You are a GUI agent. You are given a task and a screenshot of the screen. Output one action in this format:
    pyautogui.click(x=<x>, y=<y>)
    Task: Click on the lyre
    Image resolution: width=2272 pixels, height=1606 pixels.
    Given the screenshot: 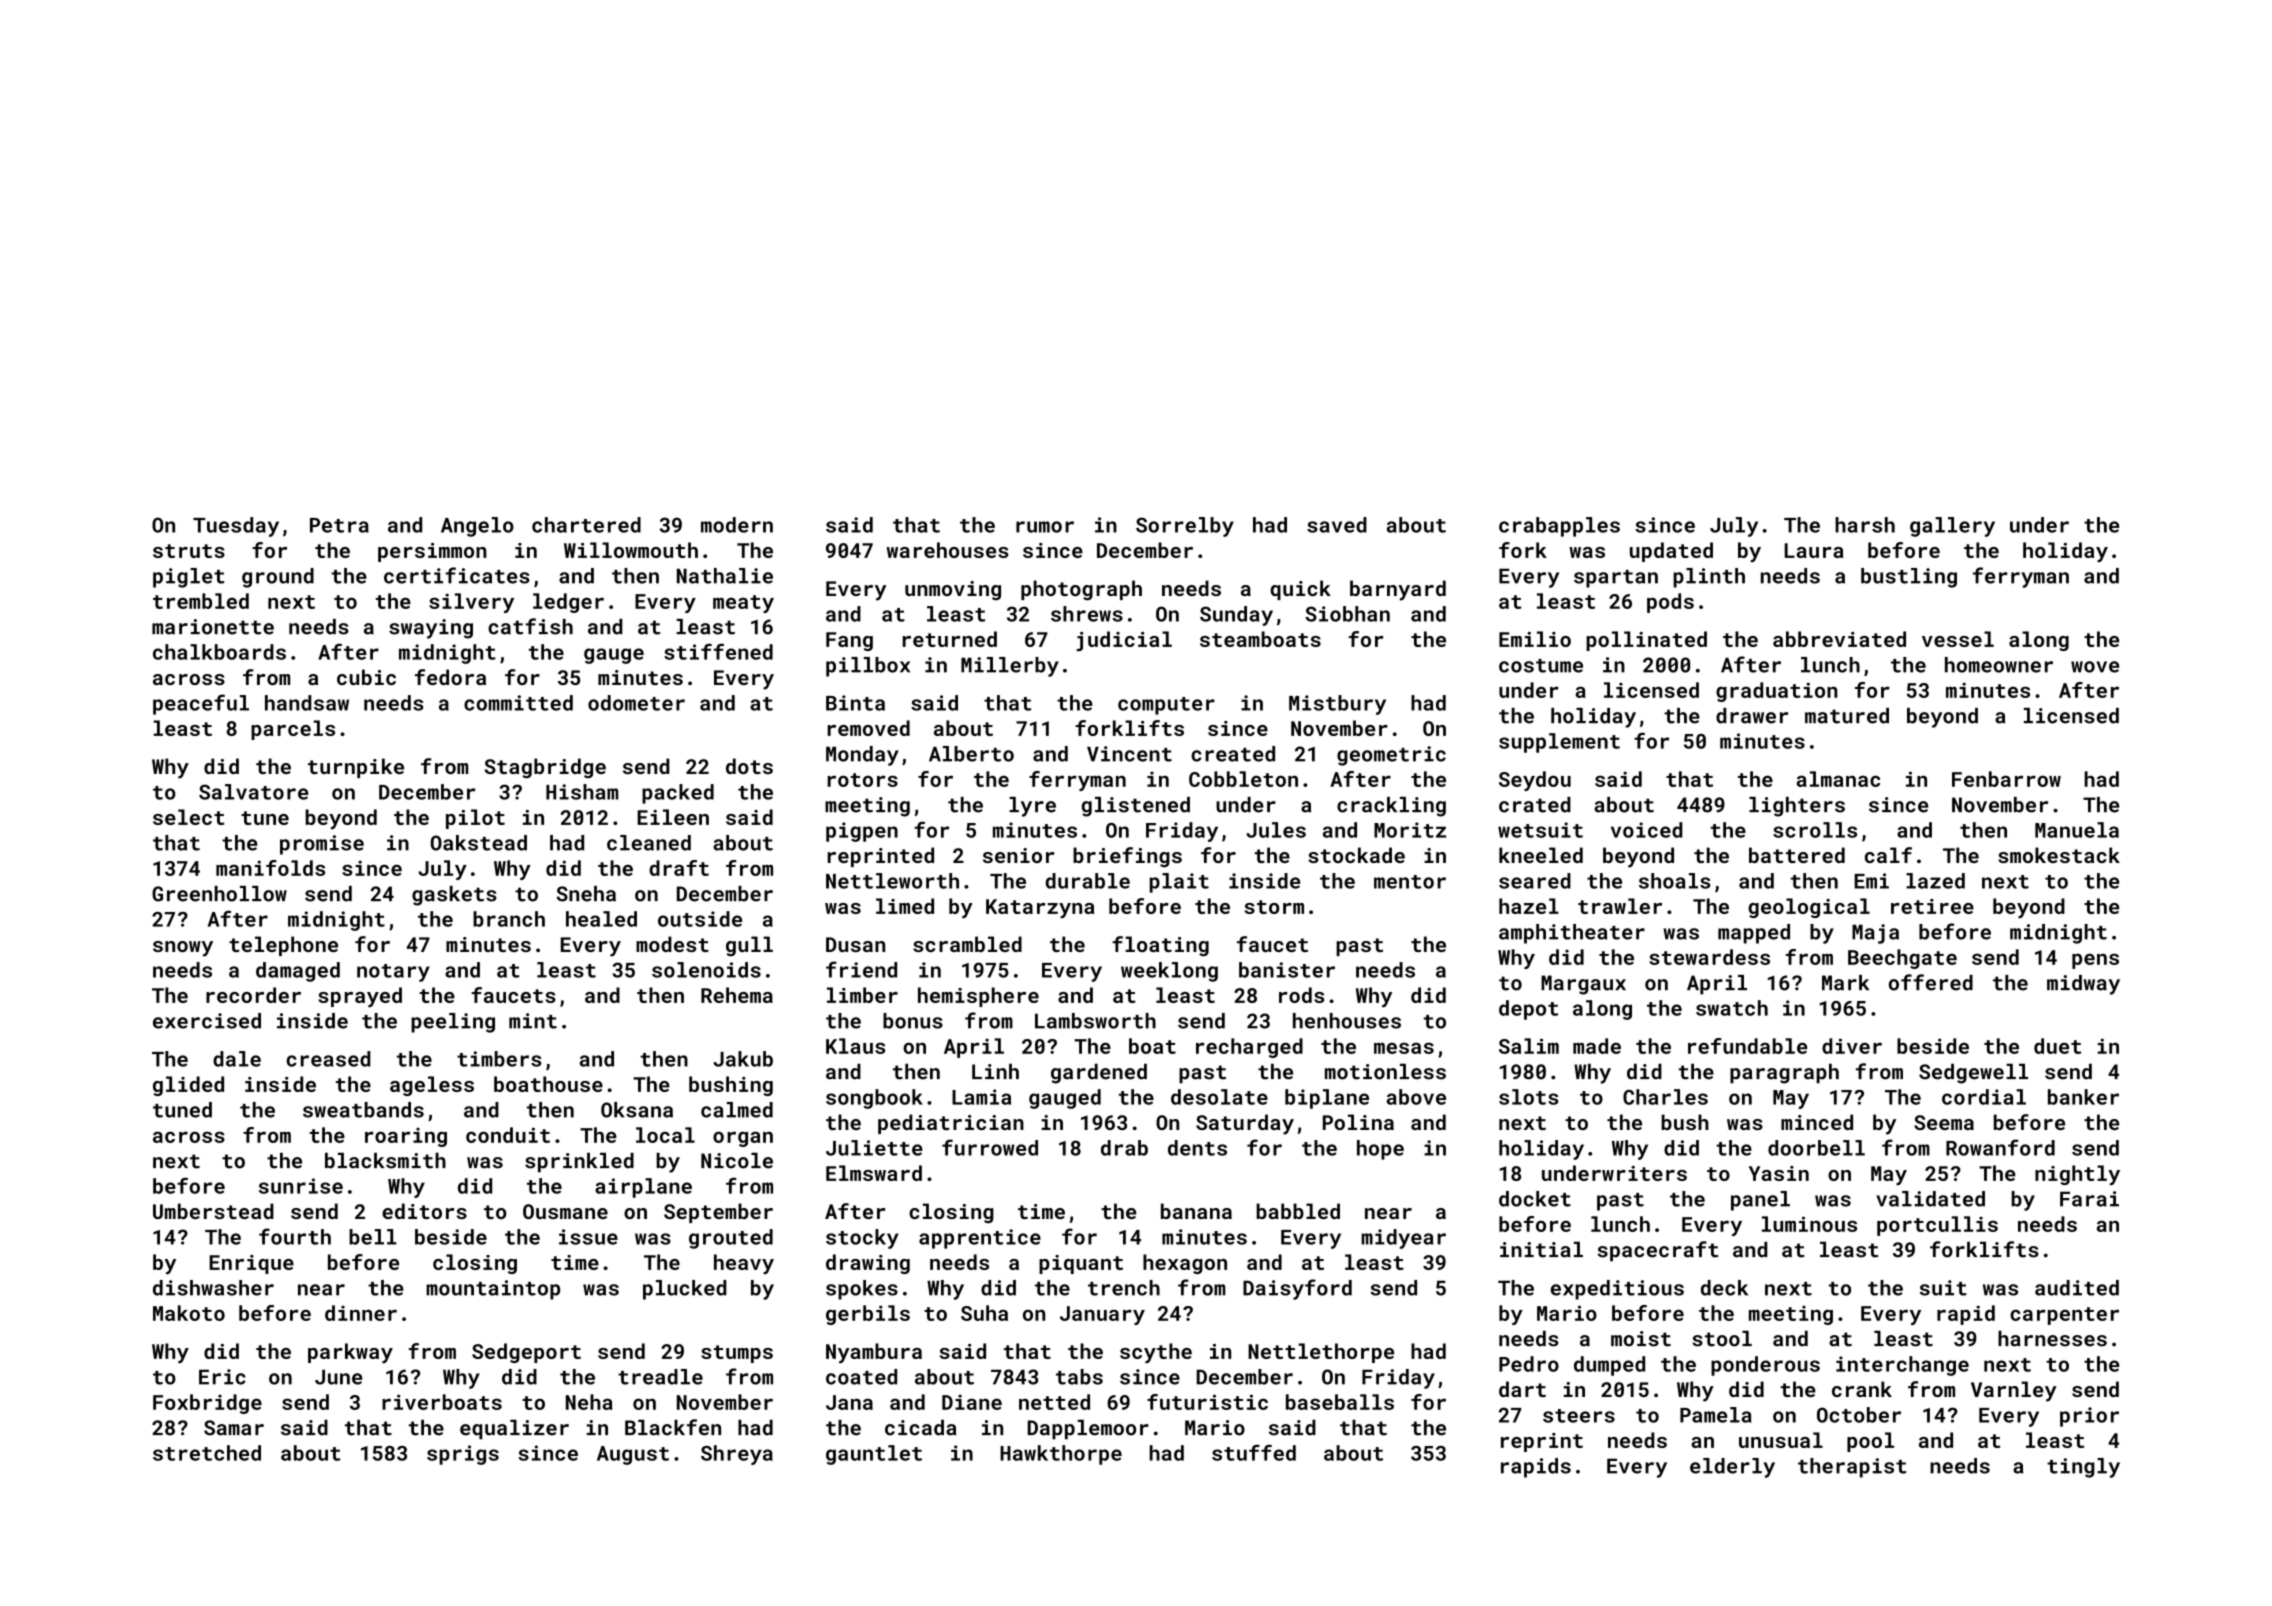 What is the action you would take?
    pyautogui.click(x=1032, y=807)
